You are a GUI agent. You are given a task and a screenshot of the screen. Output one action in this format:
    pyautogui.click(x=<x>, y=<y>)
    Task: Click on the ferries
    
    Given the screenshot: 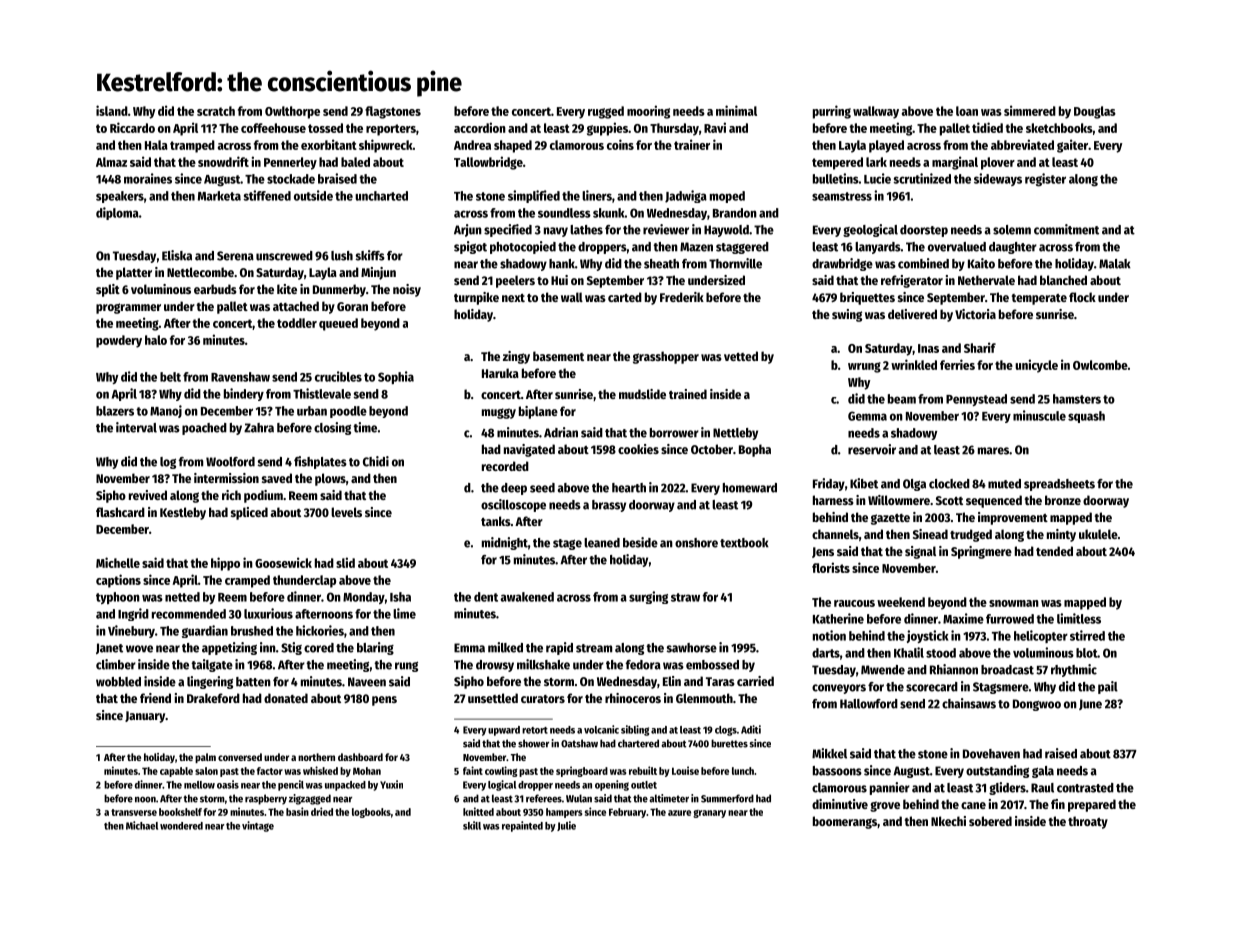 What is the action you would take?
    pyautogui.click(x=957, y=364)
